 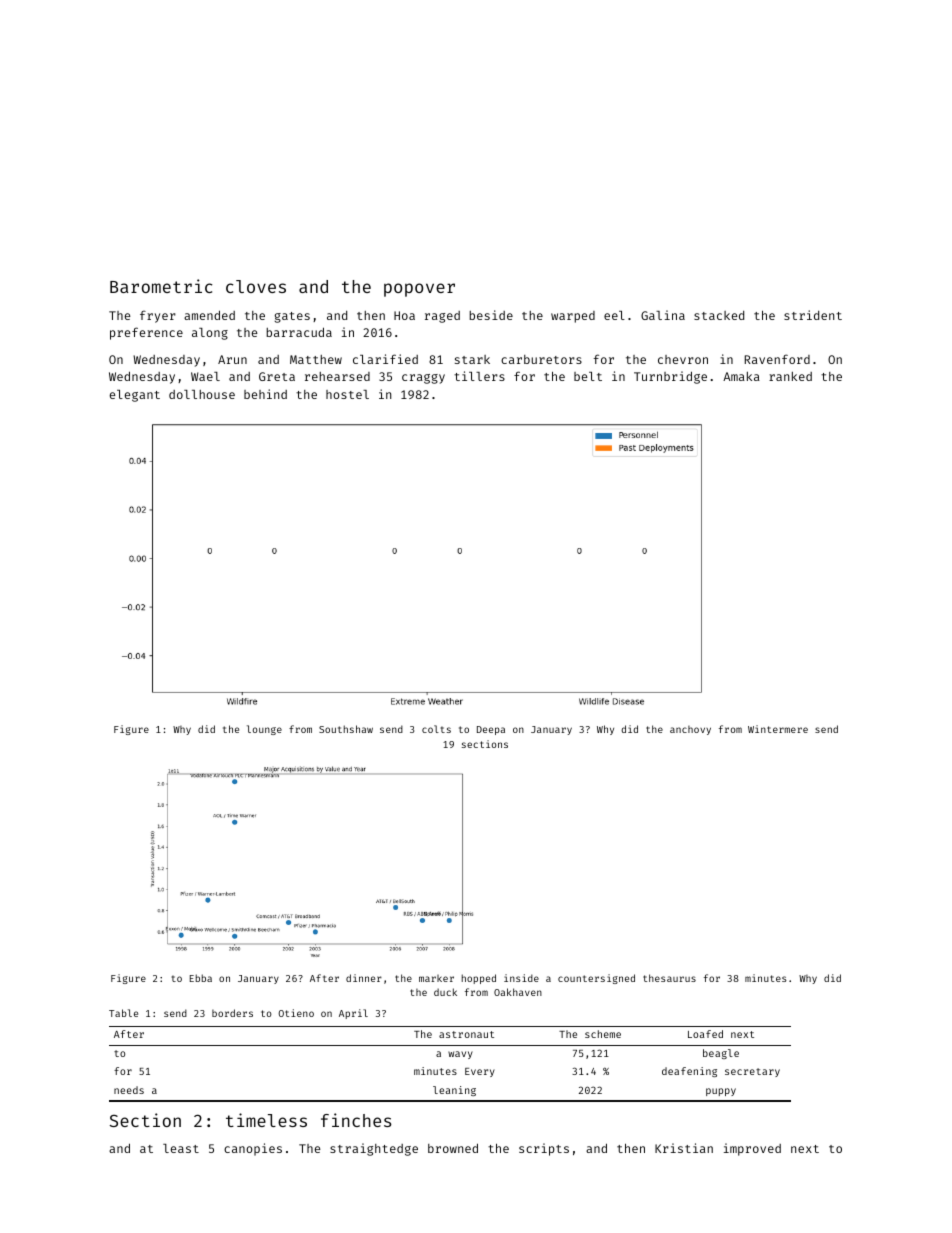 What do you see at coordinates (778, 729) in the image?
I see `Wintermere` at bounding box center [778, 729].
